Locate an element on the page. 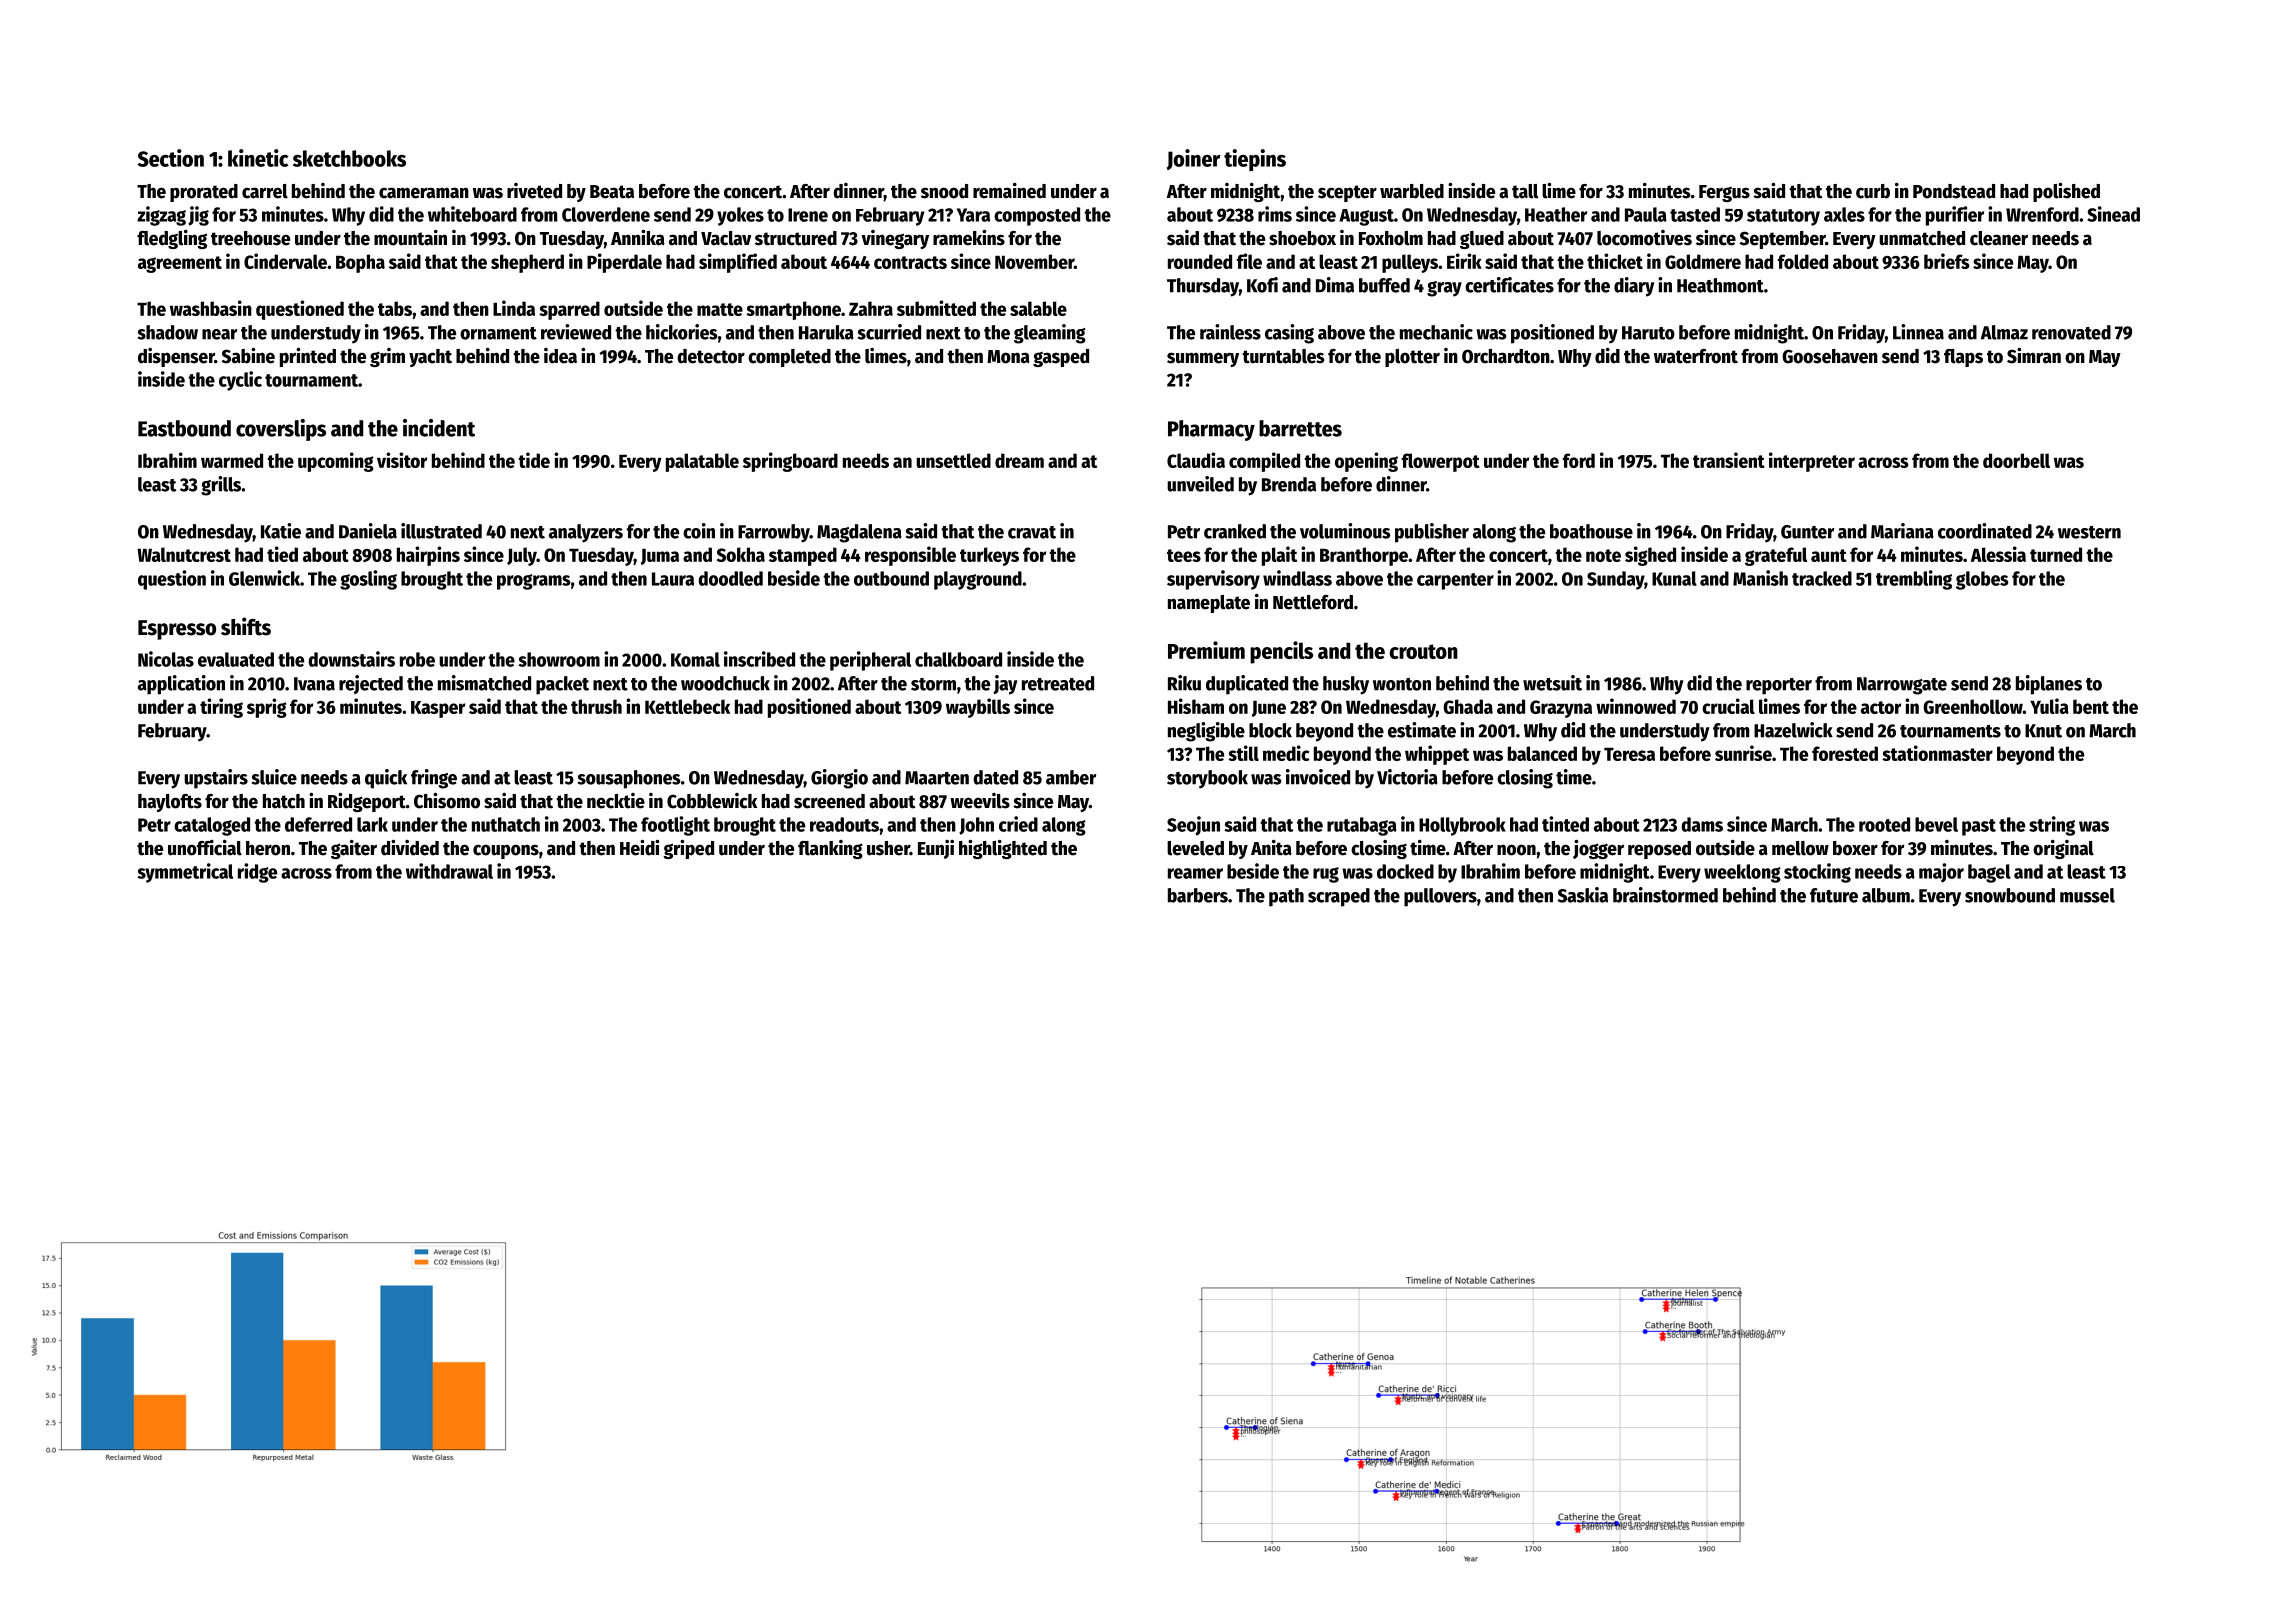 This image has width=2282, height=1614. tees is located at coordinates (1184, 555).
